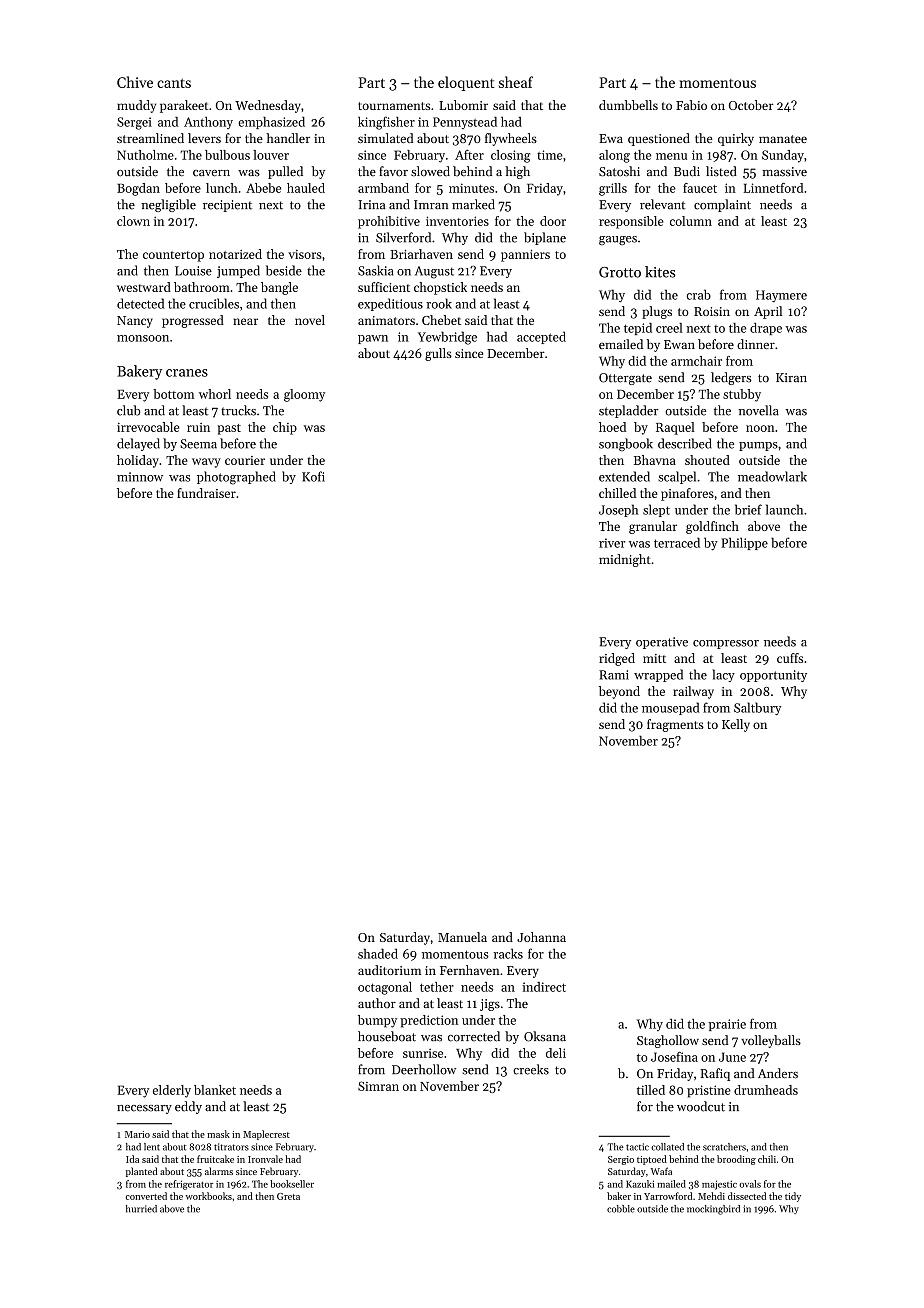 This document has height=1308, width=924. Describe the element at coordinates (751, 105) in the document. I see `October` at that location.
